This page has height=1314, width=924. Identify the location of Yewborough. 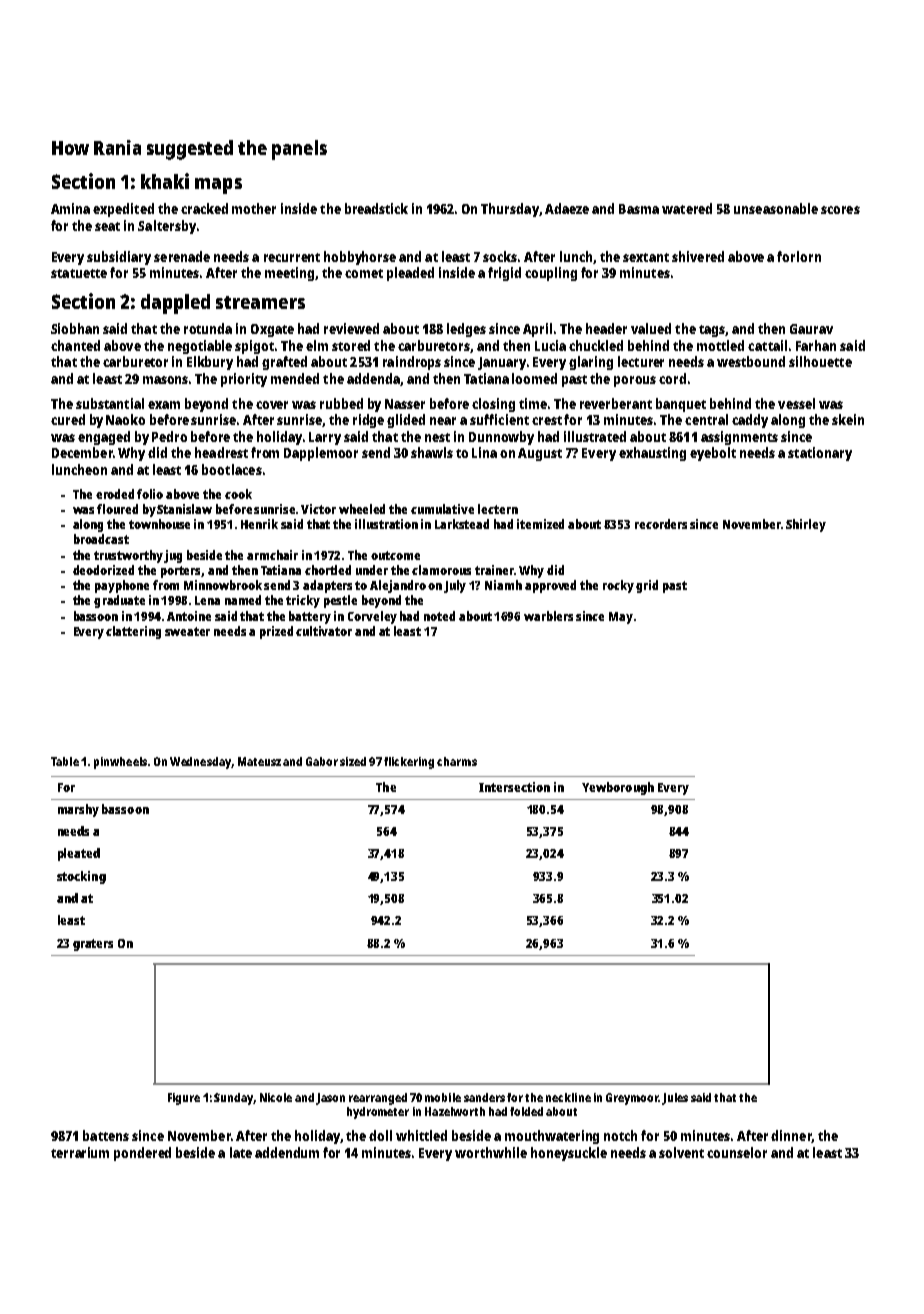
(618, 788).
